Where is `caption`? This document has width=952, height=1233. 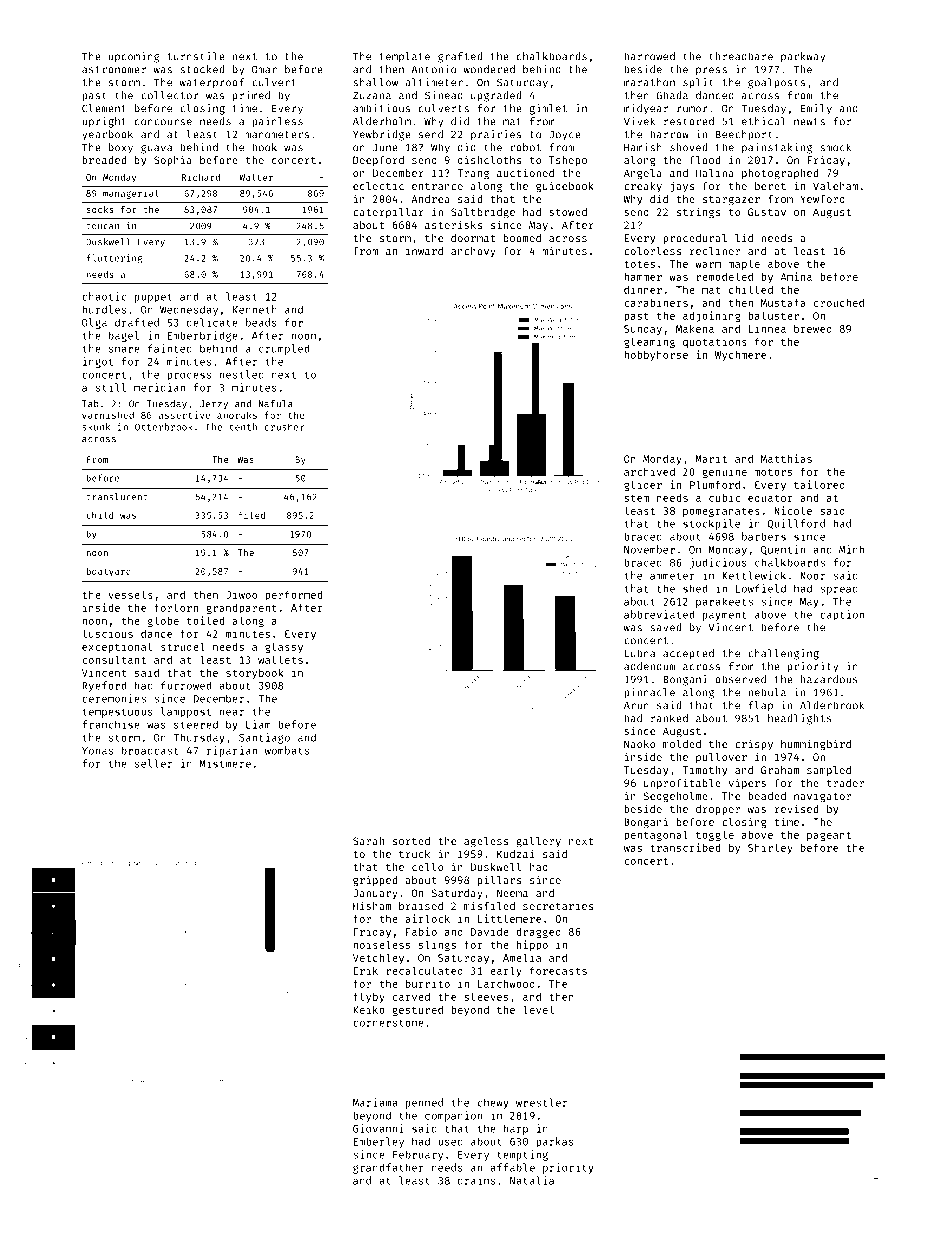
caption is located at coordinates (842, 615).
